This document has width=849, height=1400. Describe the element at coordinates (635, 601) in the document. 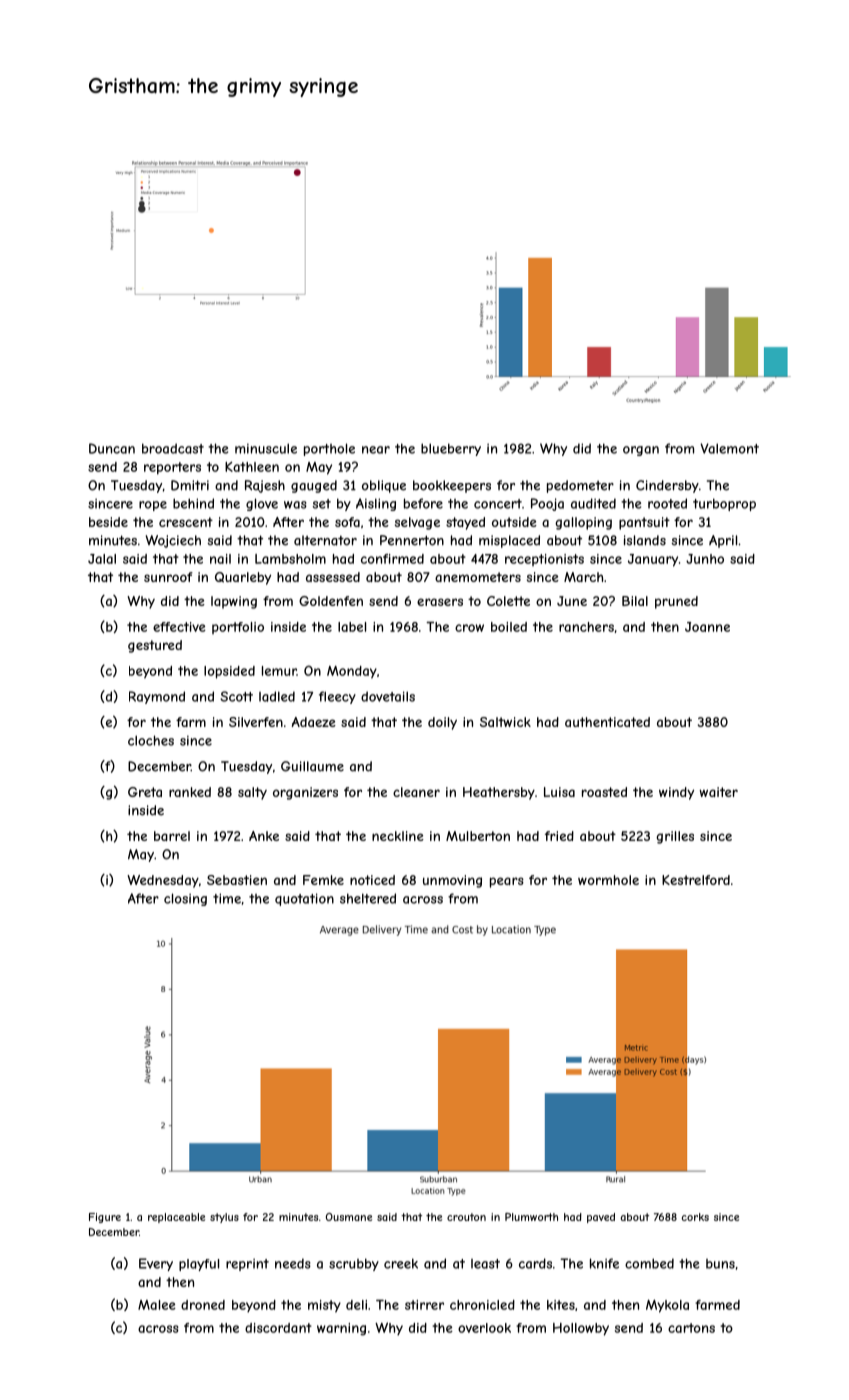

I see `Bilal` at that location.
